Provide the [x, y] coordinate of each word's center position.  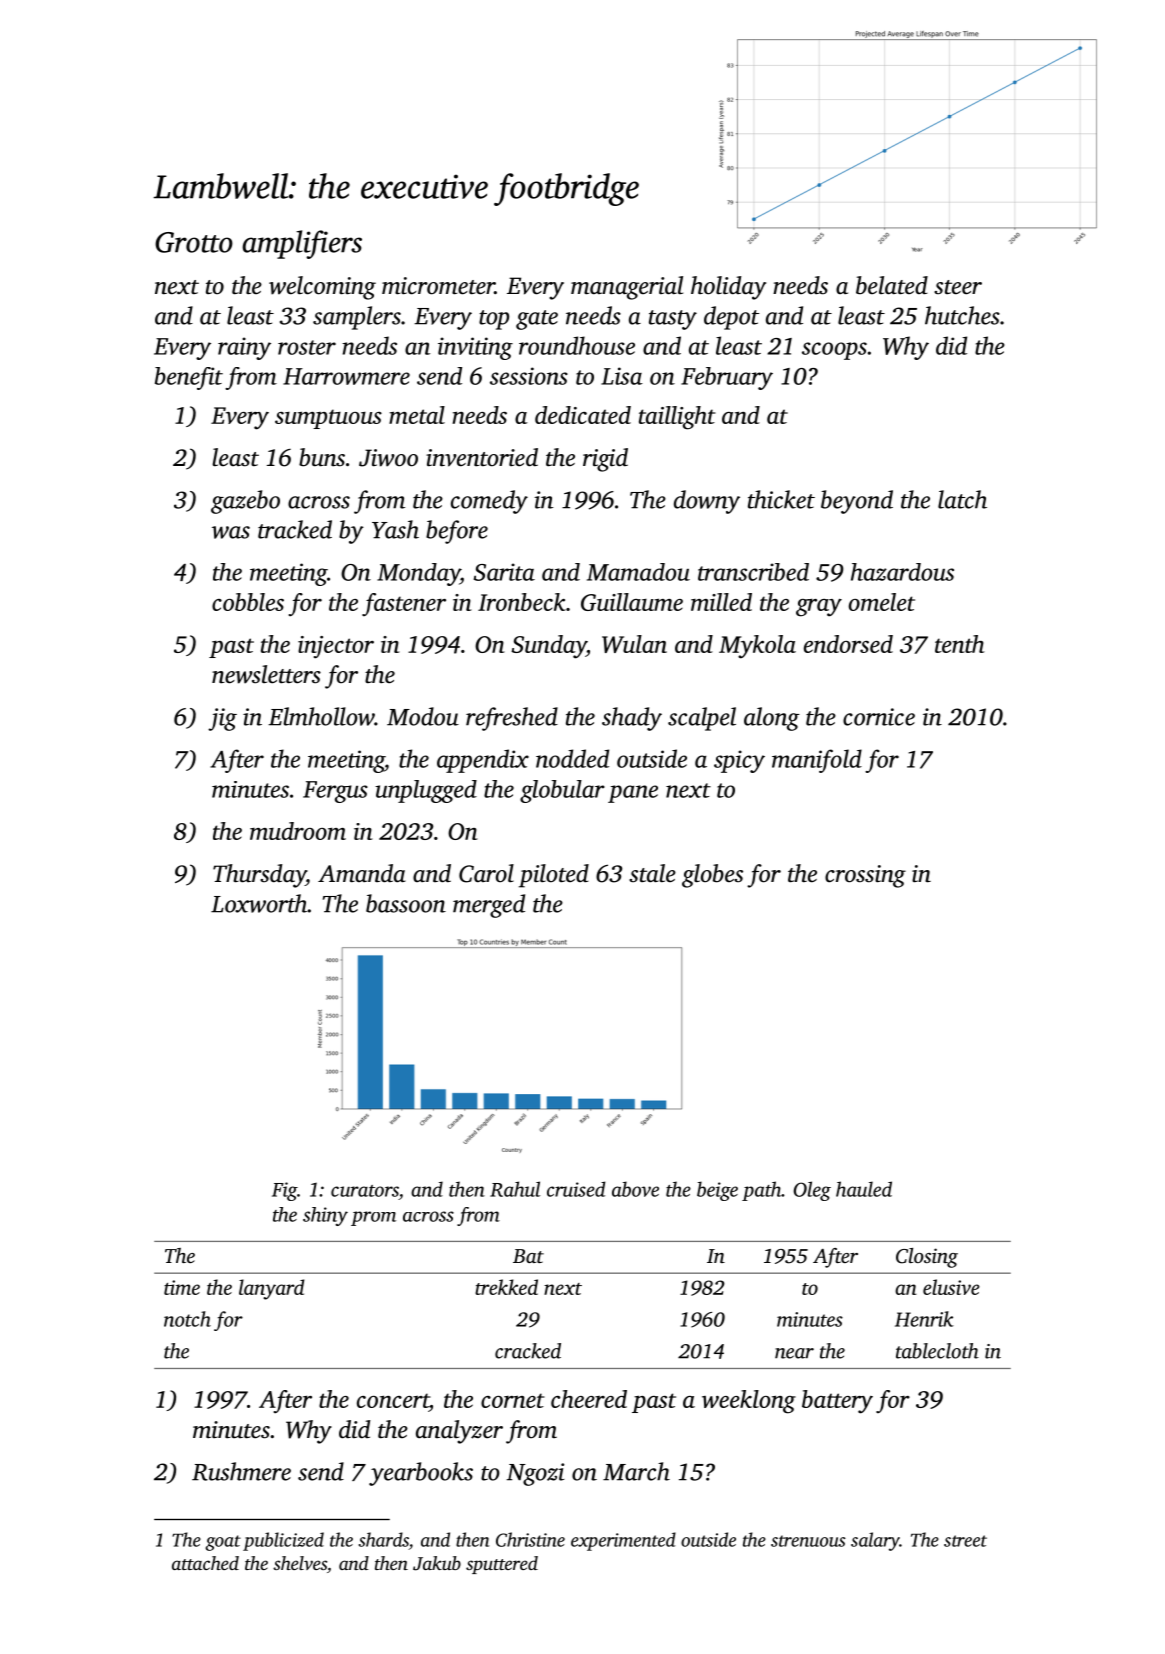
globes [712, 876]
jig [222, 719]
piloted [554, 876]
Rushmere [241, 1471]
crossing [865, 876]
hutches [962, 315]
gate [537, 320]
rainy [244, 348]
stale [652, 873]
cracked [528, 1351]
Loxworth [259, 903]
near [794, 1353]
